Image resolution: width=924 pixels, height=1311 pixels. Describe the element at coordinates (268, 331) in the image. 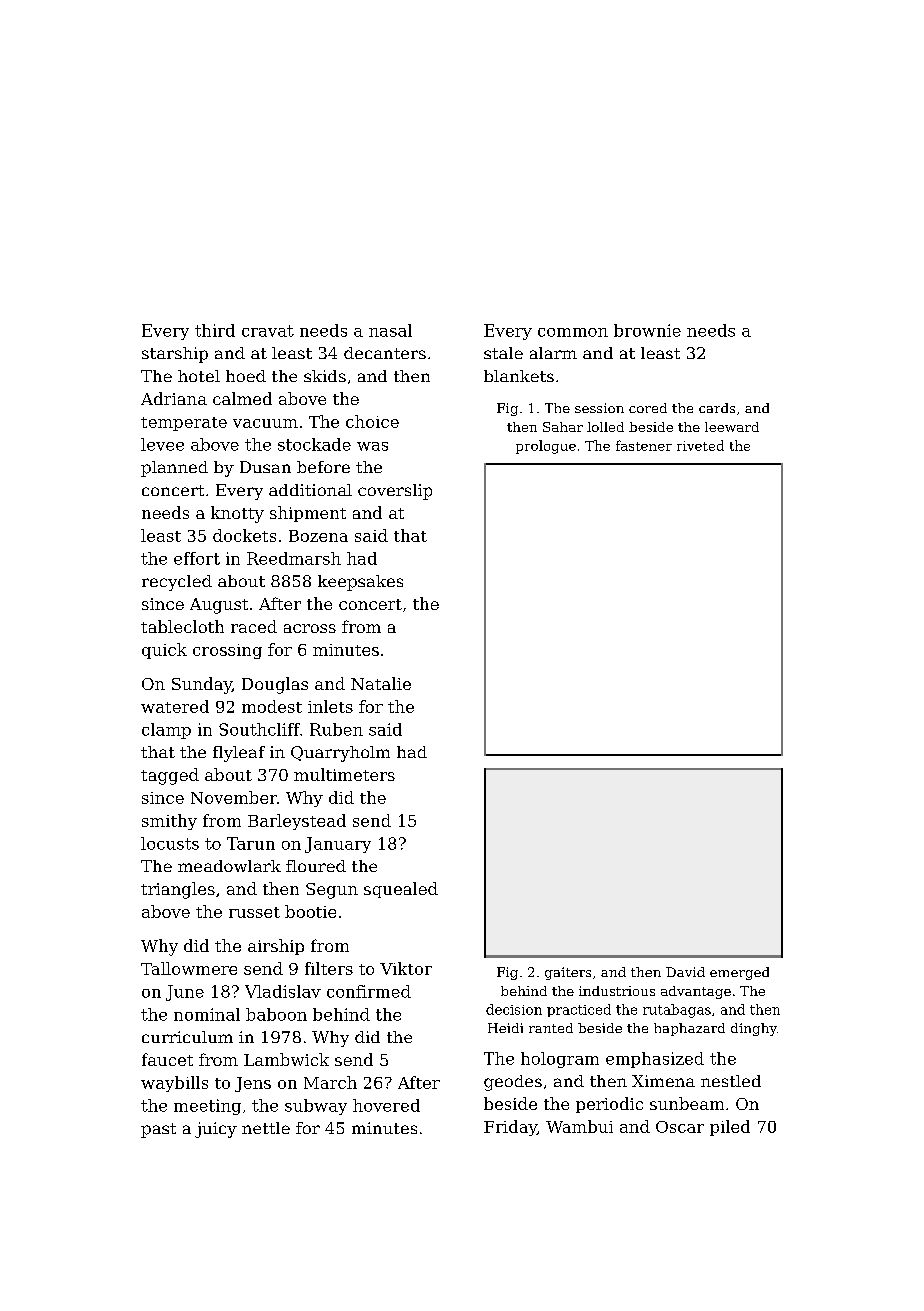

I see `cravat` at that location.
